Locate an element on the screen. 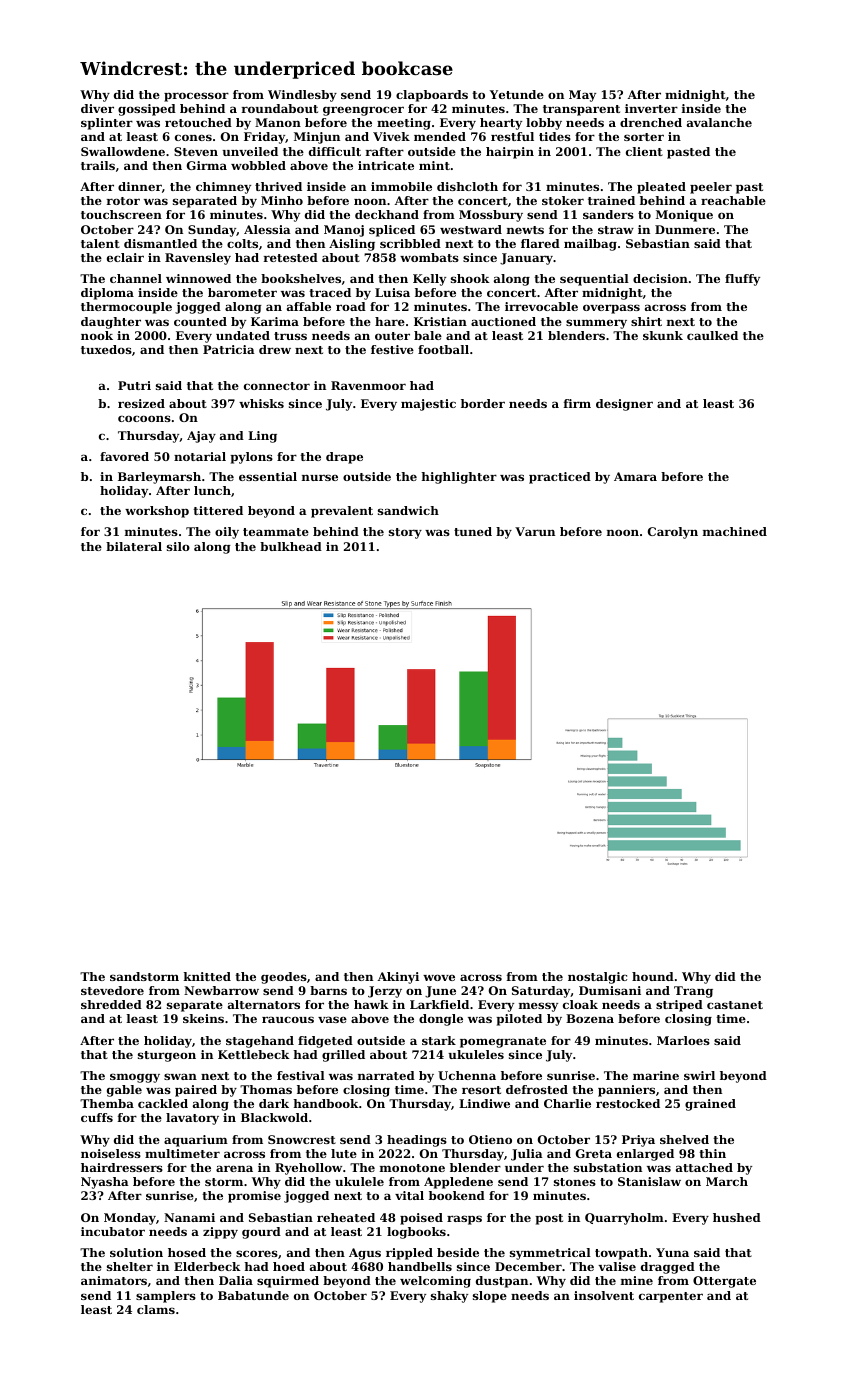 This screenshot has height=1400, width=849. machined is located at coordinates (735, 531).
